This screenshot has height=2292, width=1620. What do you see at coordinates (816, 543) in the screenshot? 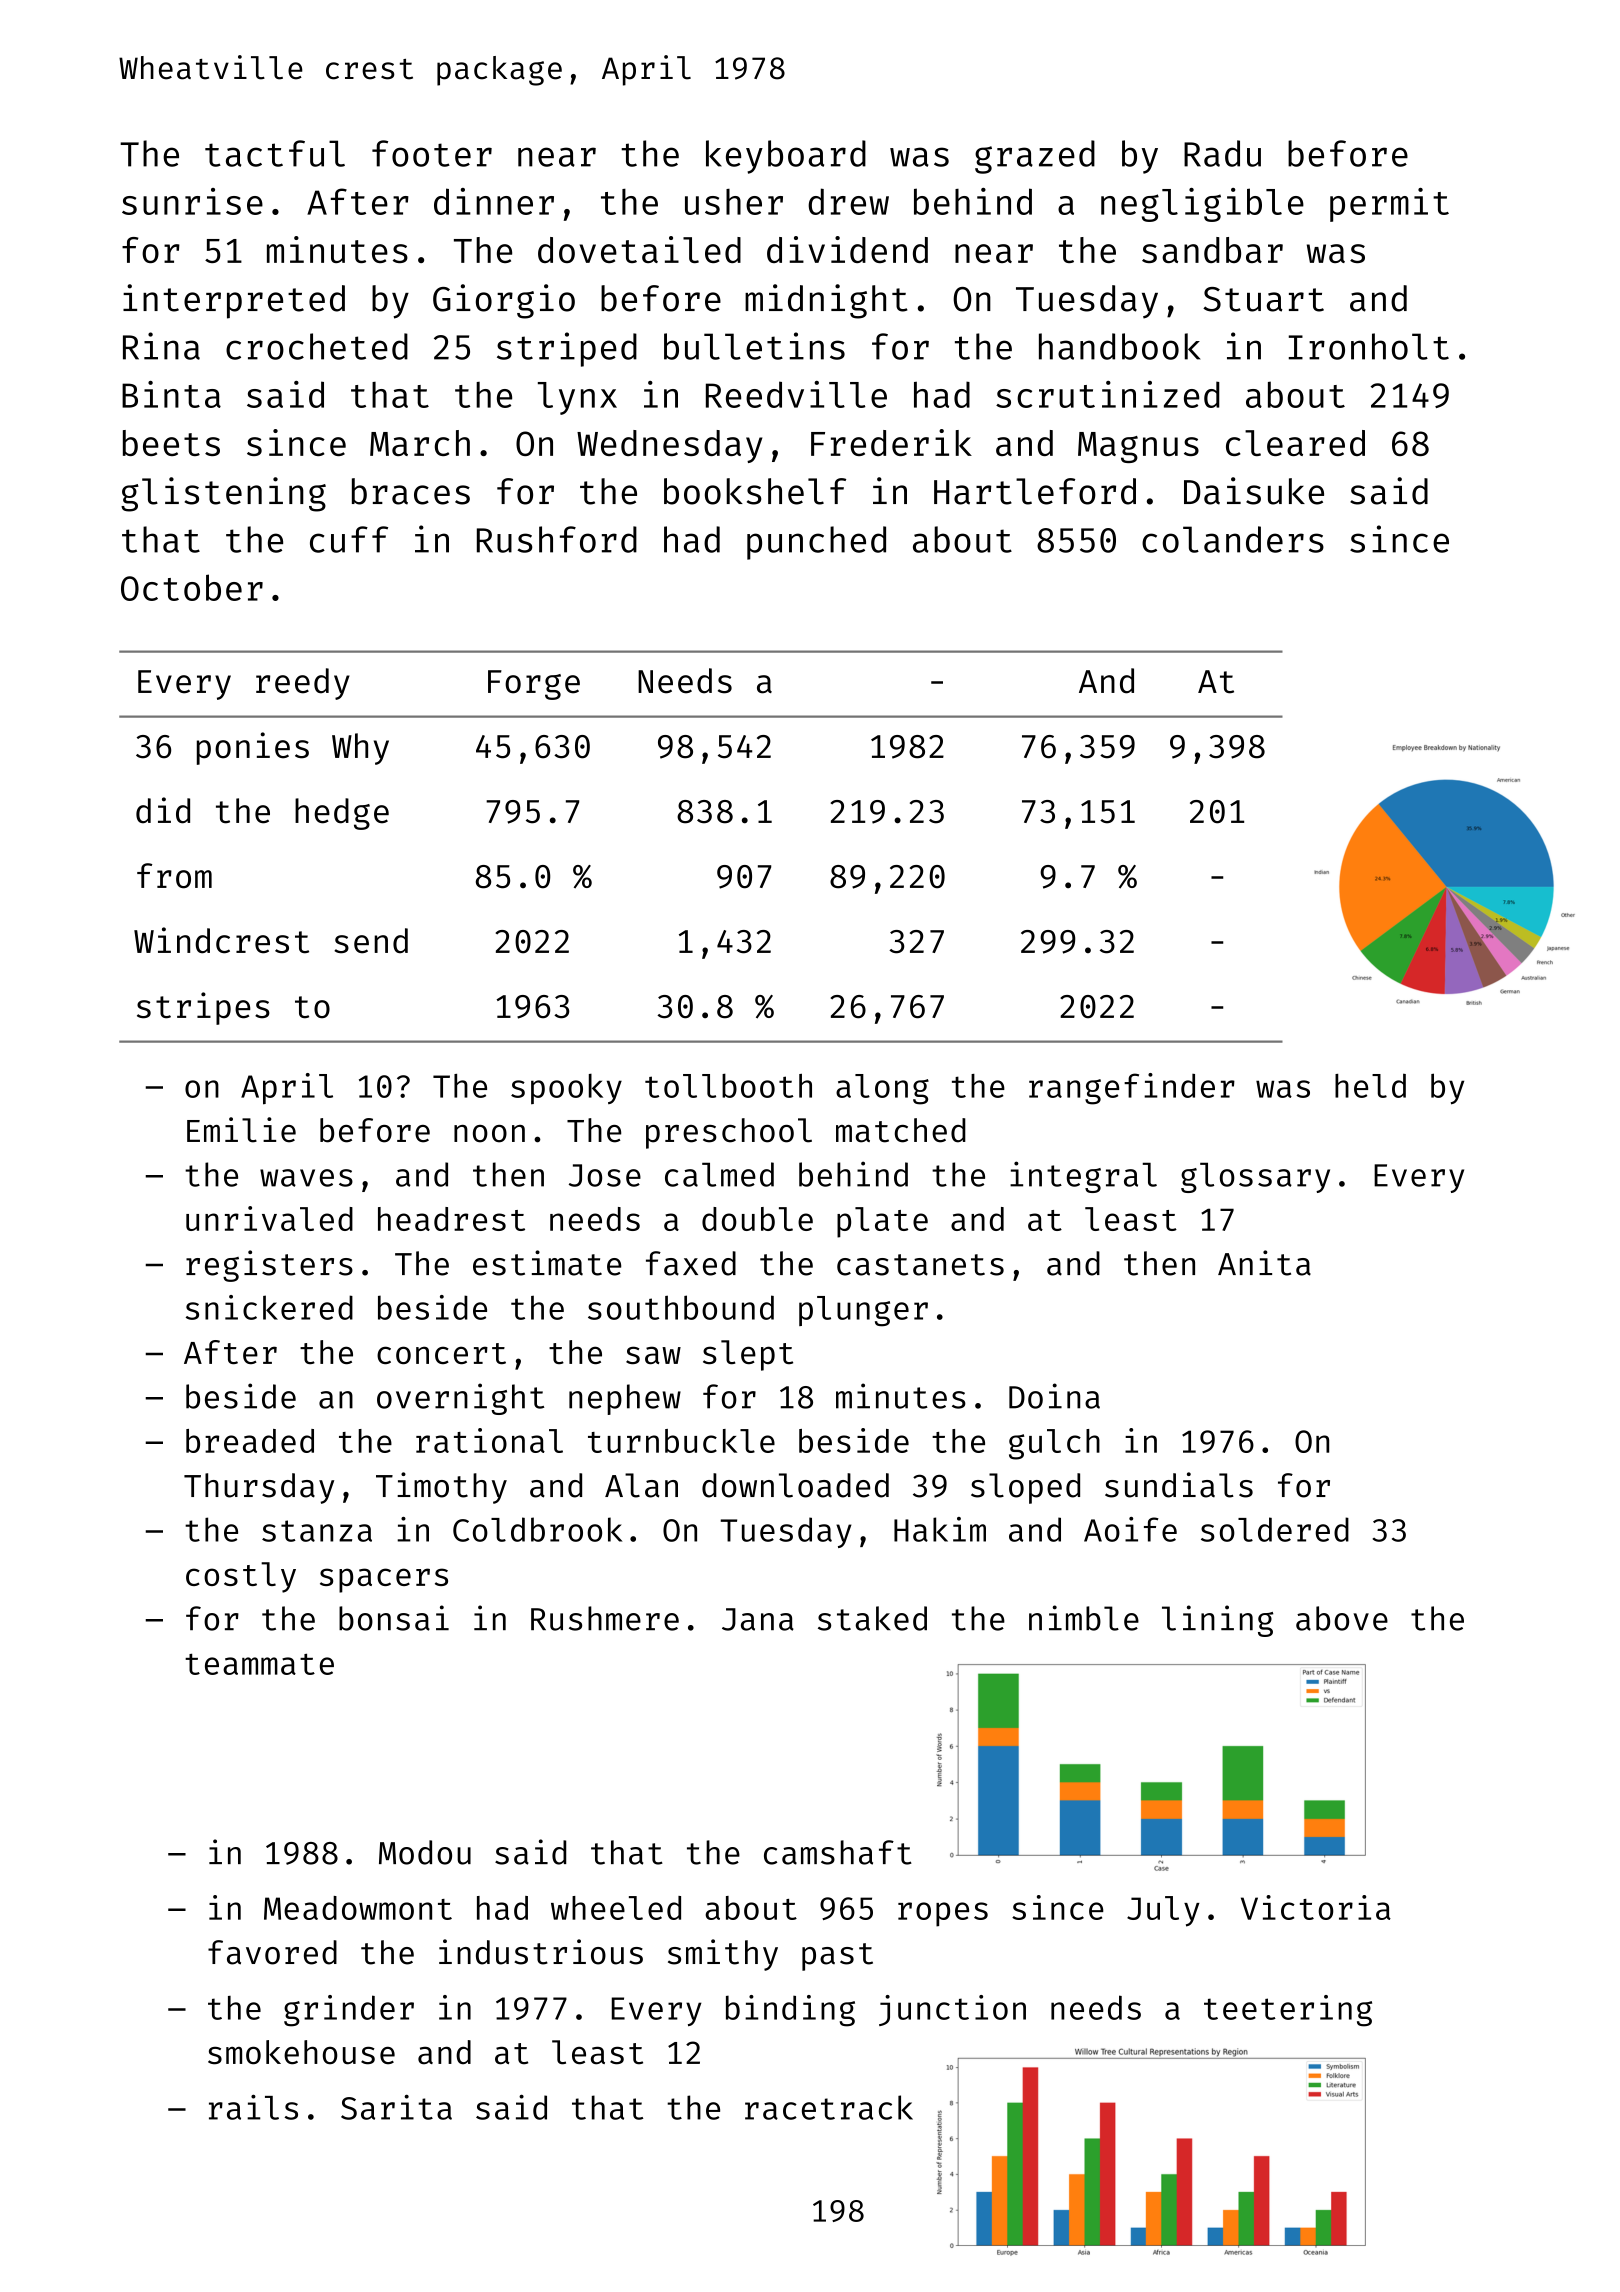
I see `punched` at bounding box center [816, 543].
